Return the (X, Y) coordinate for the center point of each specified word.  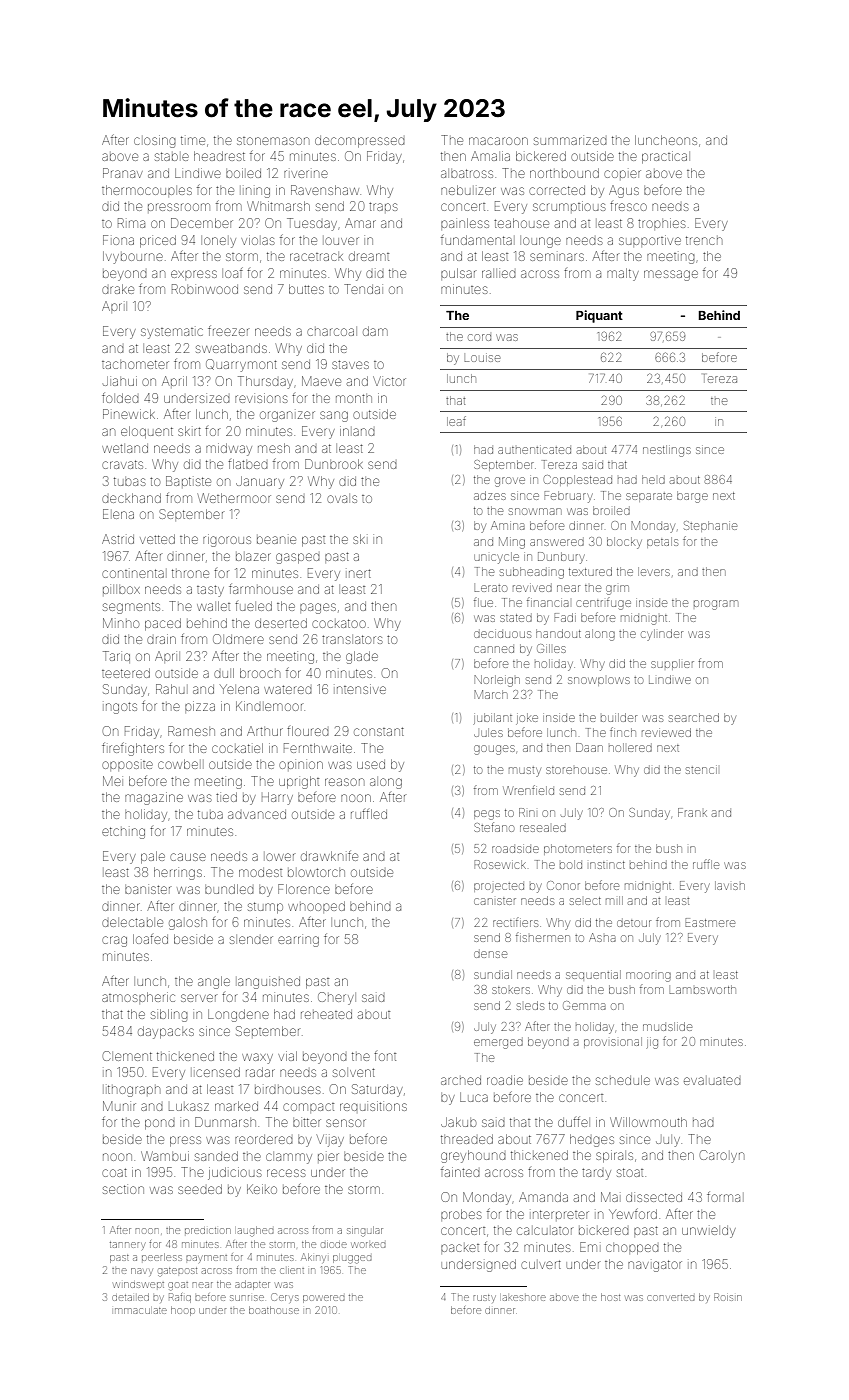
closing (155, 141)
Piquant (599, 316)
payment (206, 1259)
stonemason (273, 141)
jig (652, 1044)
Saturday (377, 1090)
